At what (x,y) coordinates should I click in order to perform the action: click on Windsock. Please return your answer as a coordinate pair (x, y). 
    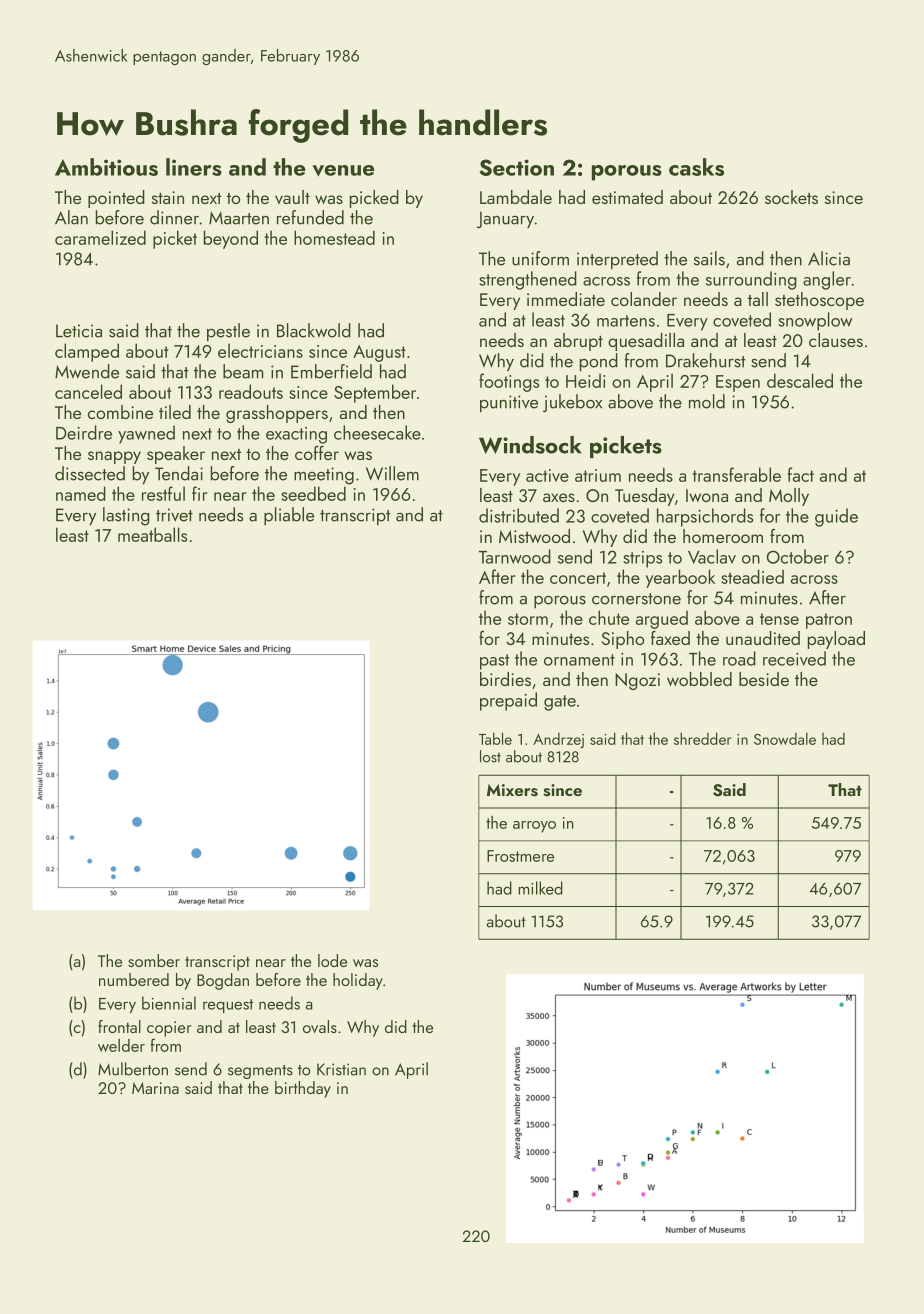
    Looking at the image, I should click on (530, 445).
